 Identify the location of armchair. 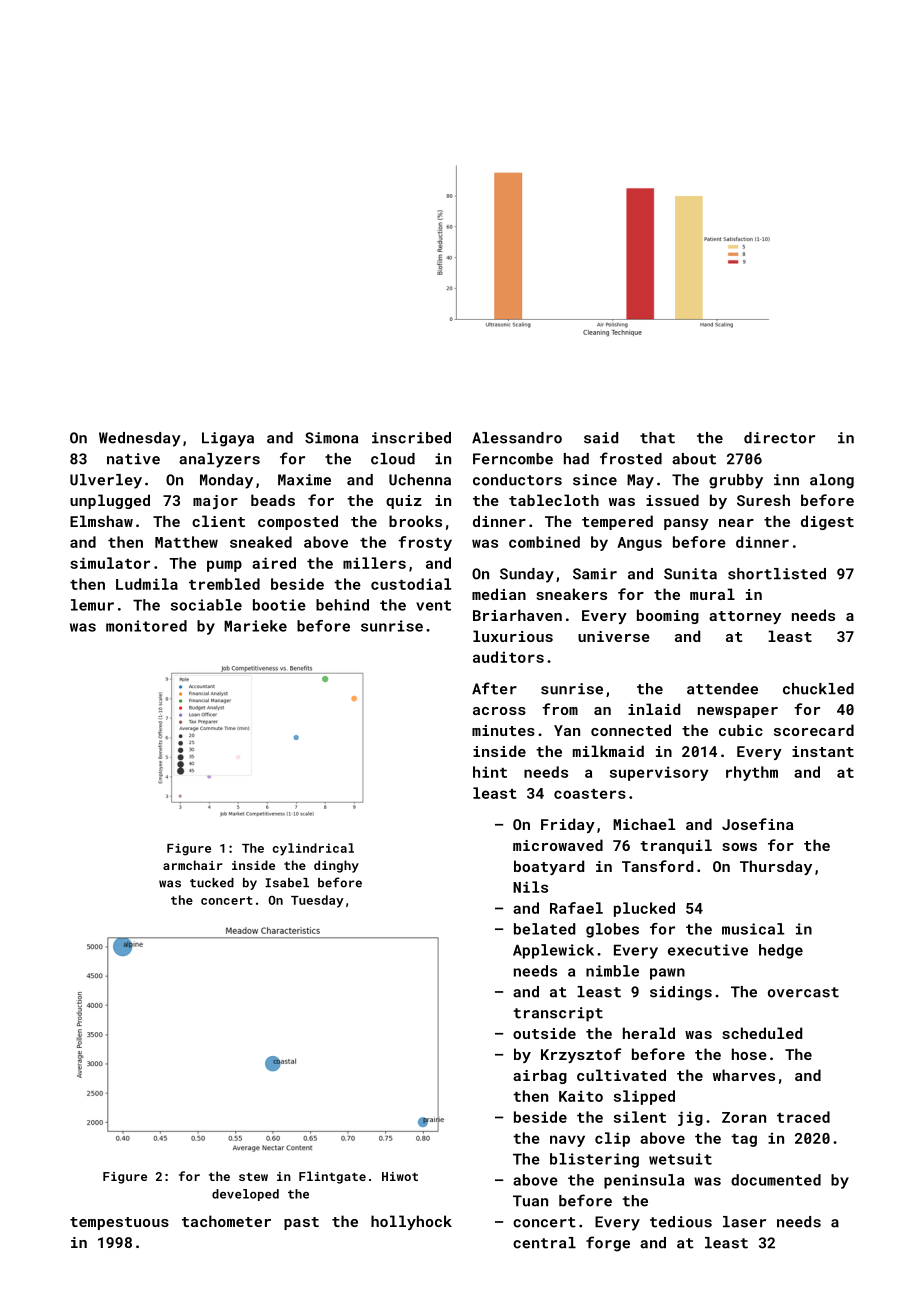
(192, 865).
